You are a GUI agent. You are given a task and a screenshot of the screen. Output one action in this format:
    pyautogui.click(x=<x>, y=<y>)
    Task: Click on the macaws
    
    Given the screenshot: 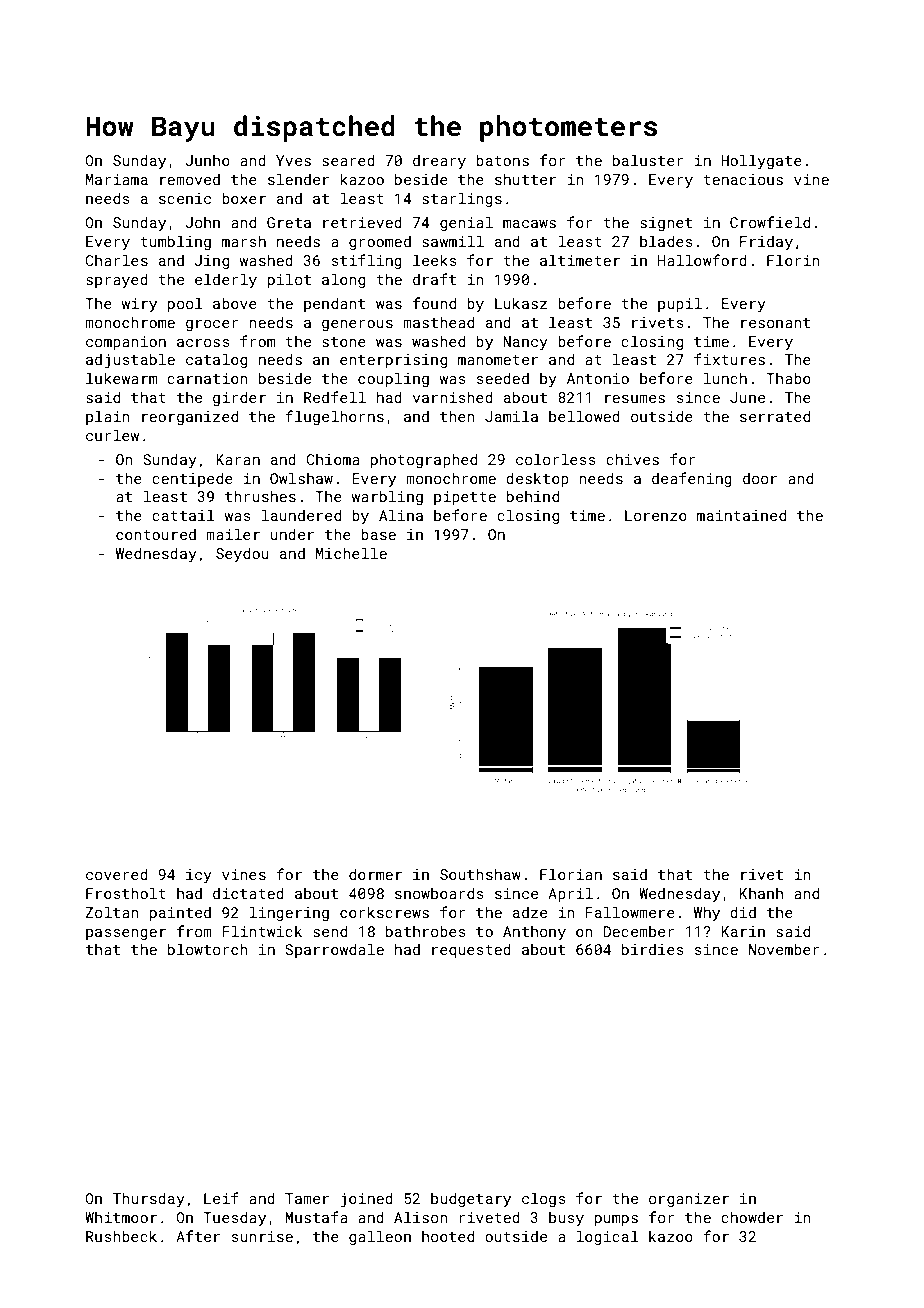 What is the action you would take?
    pyautogui.click(x=529, y=224)
